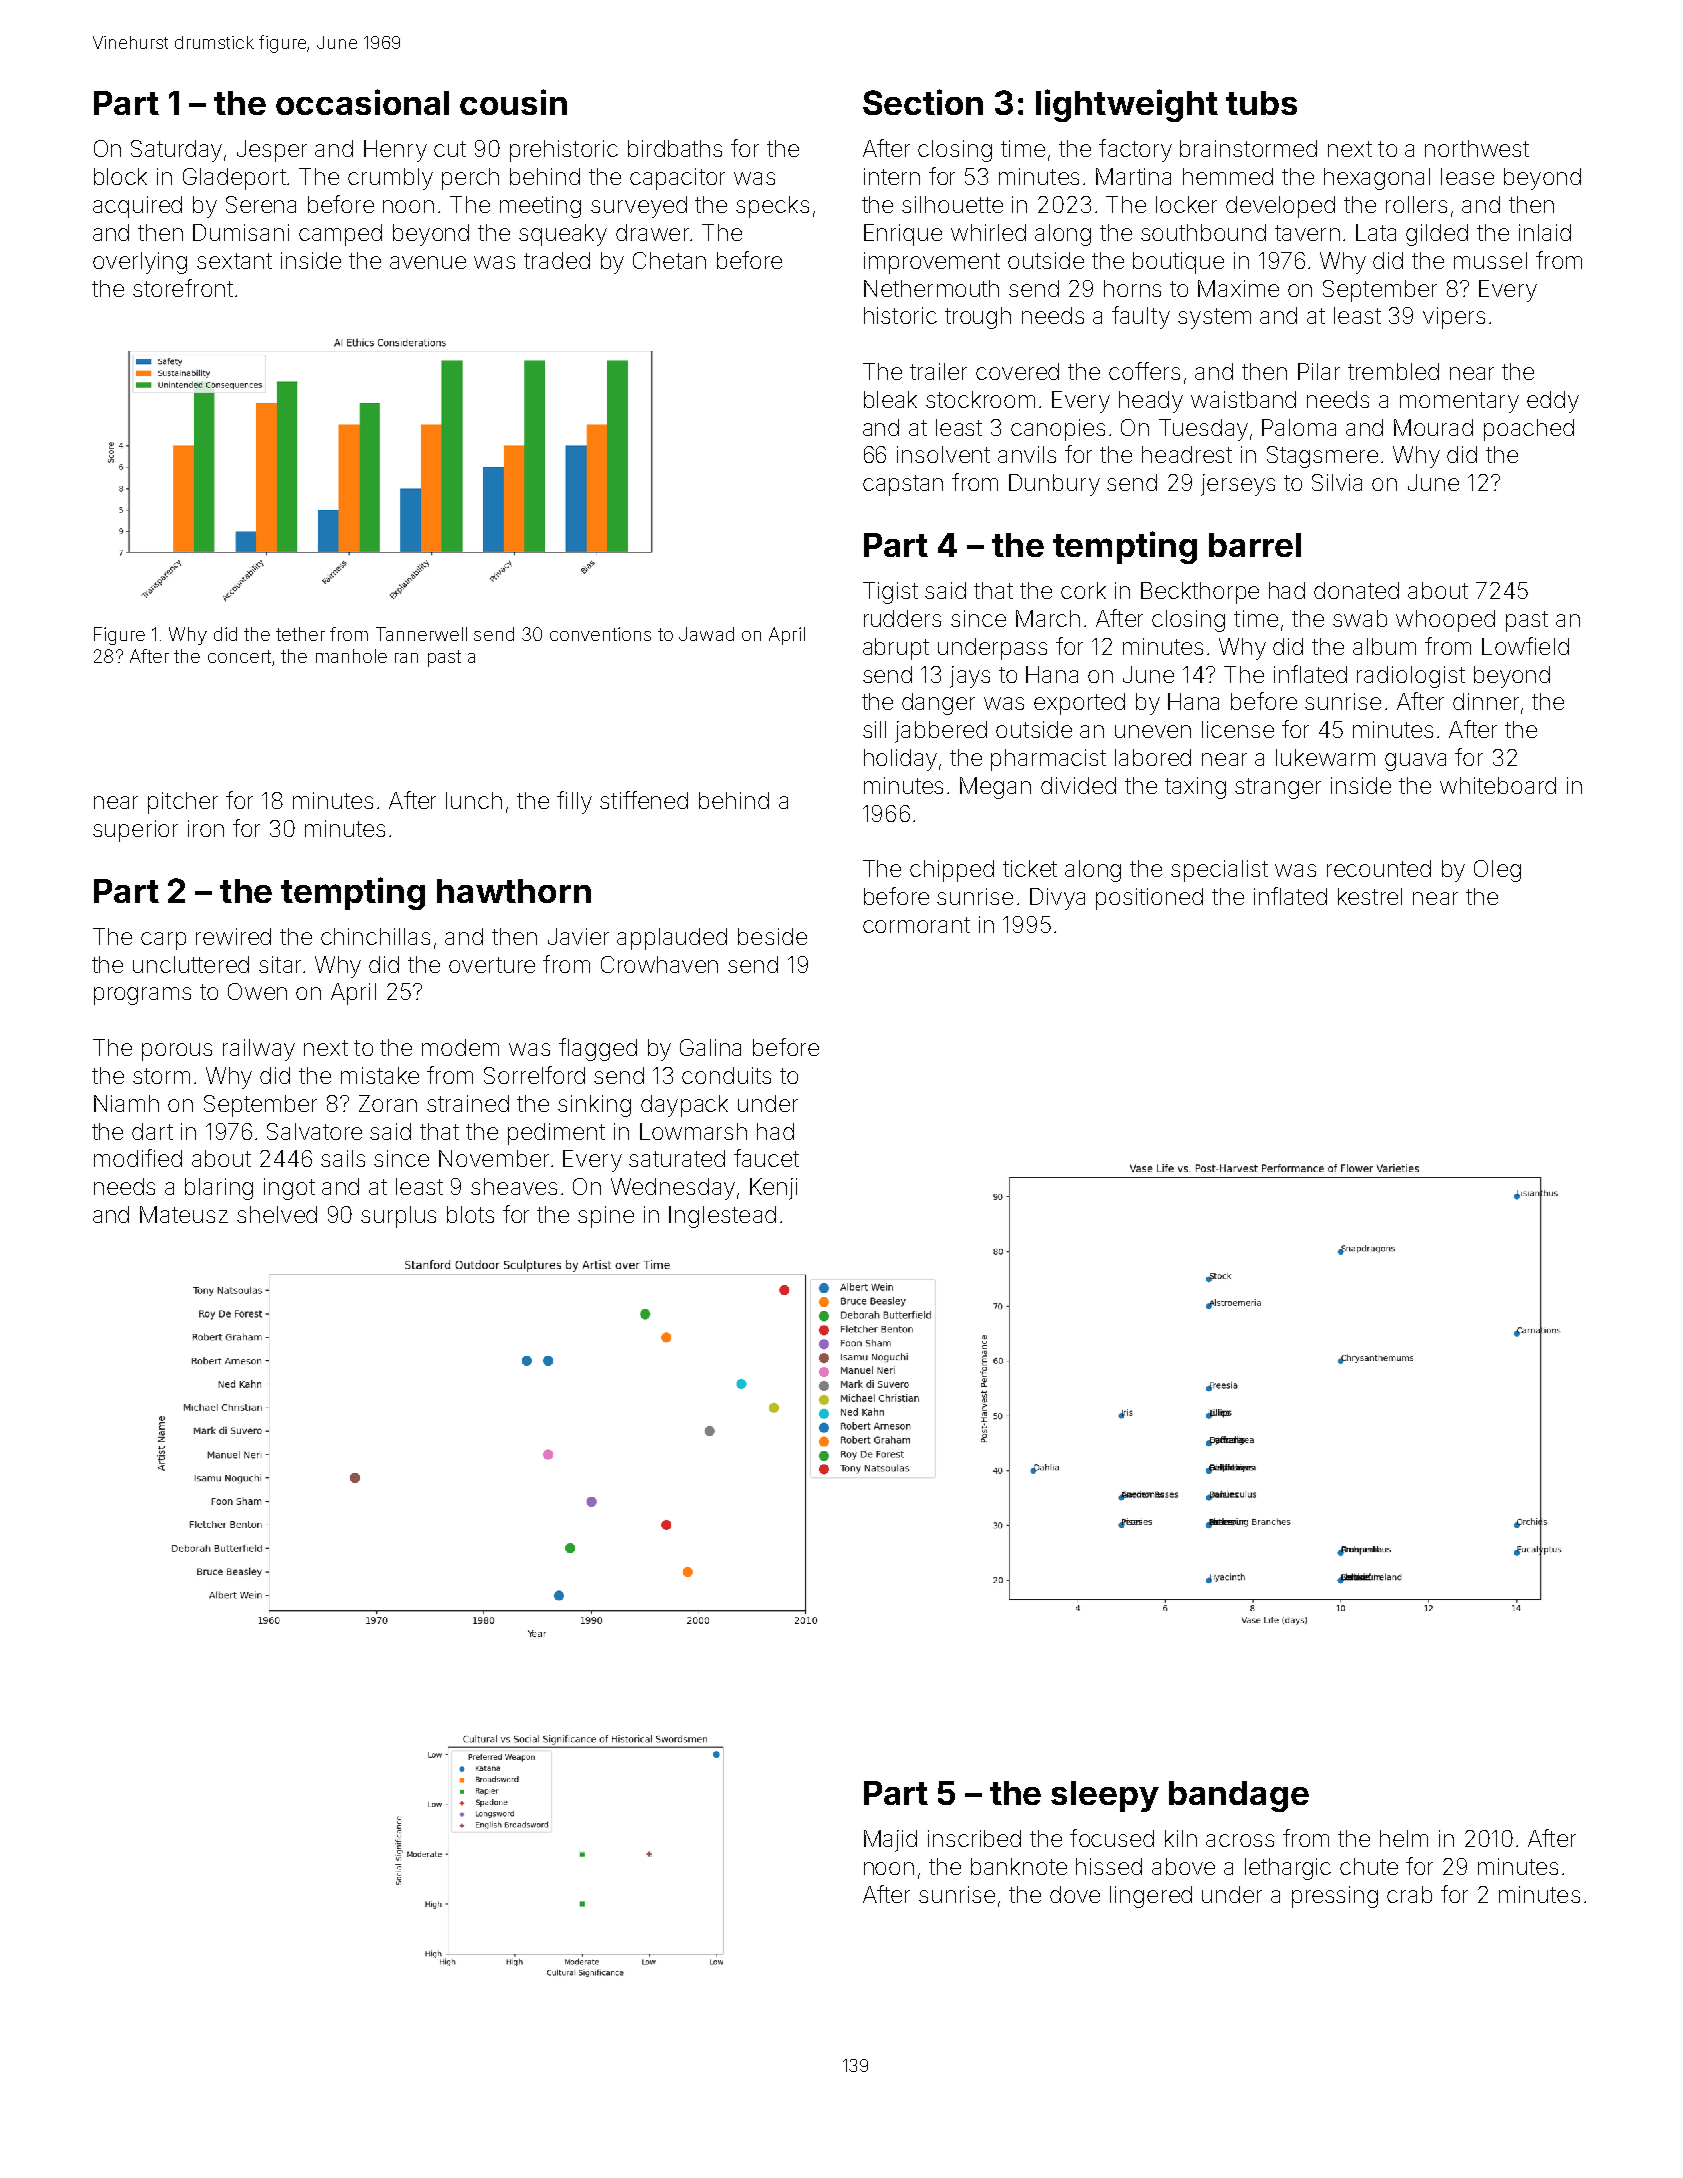  I want to click on Majid, so click(890, 1841).
